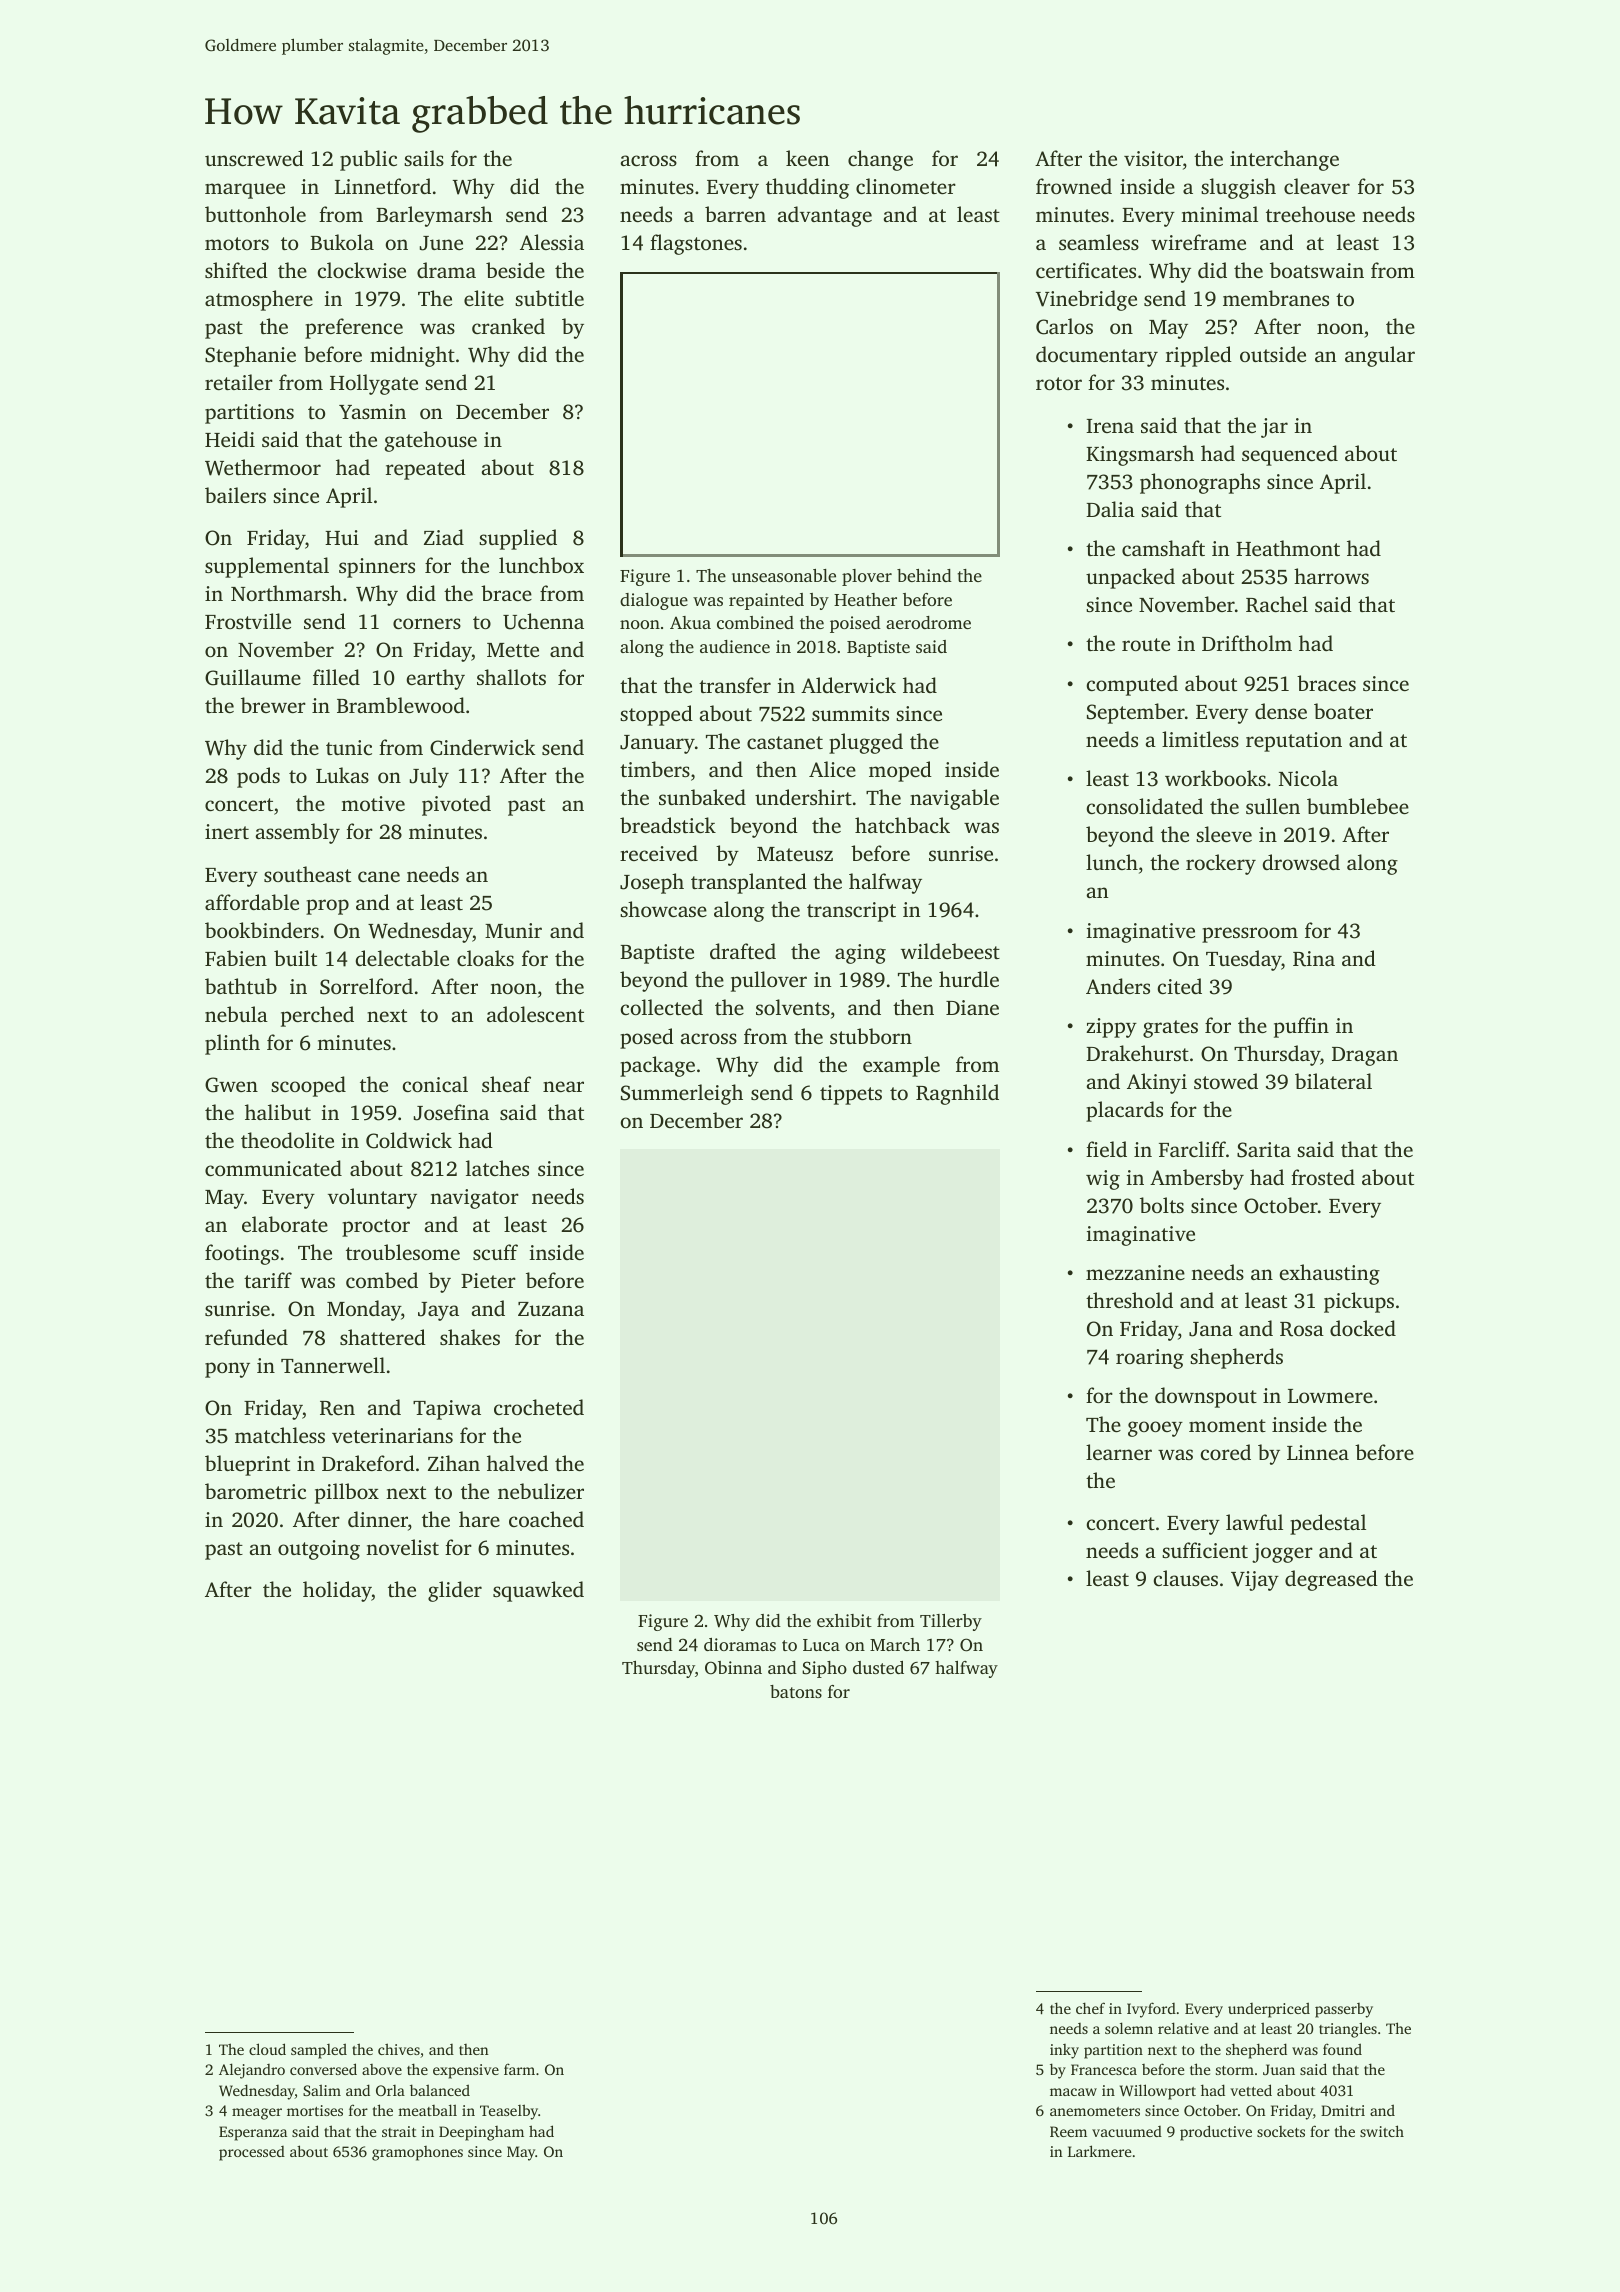 This page has height=2292, width=1620. I want to click on Tannerwell, so click(333, 1365).
